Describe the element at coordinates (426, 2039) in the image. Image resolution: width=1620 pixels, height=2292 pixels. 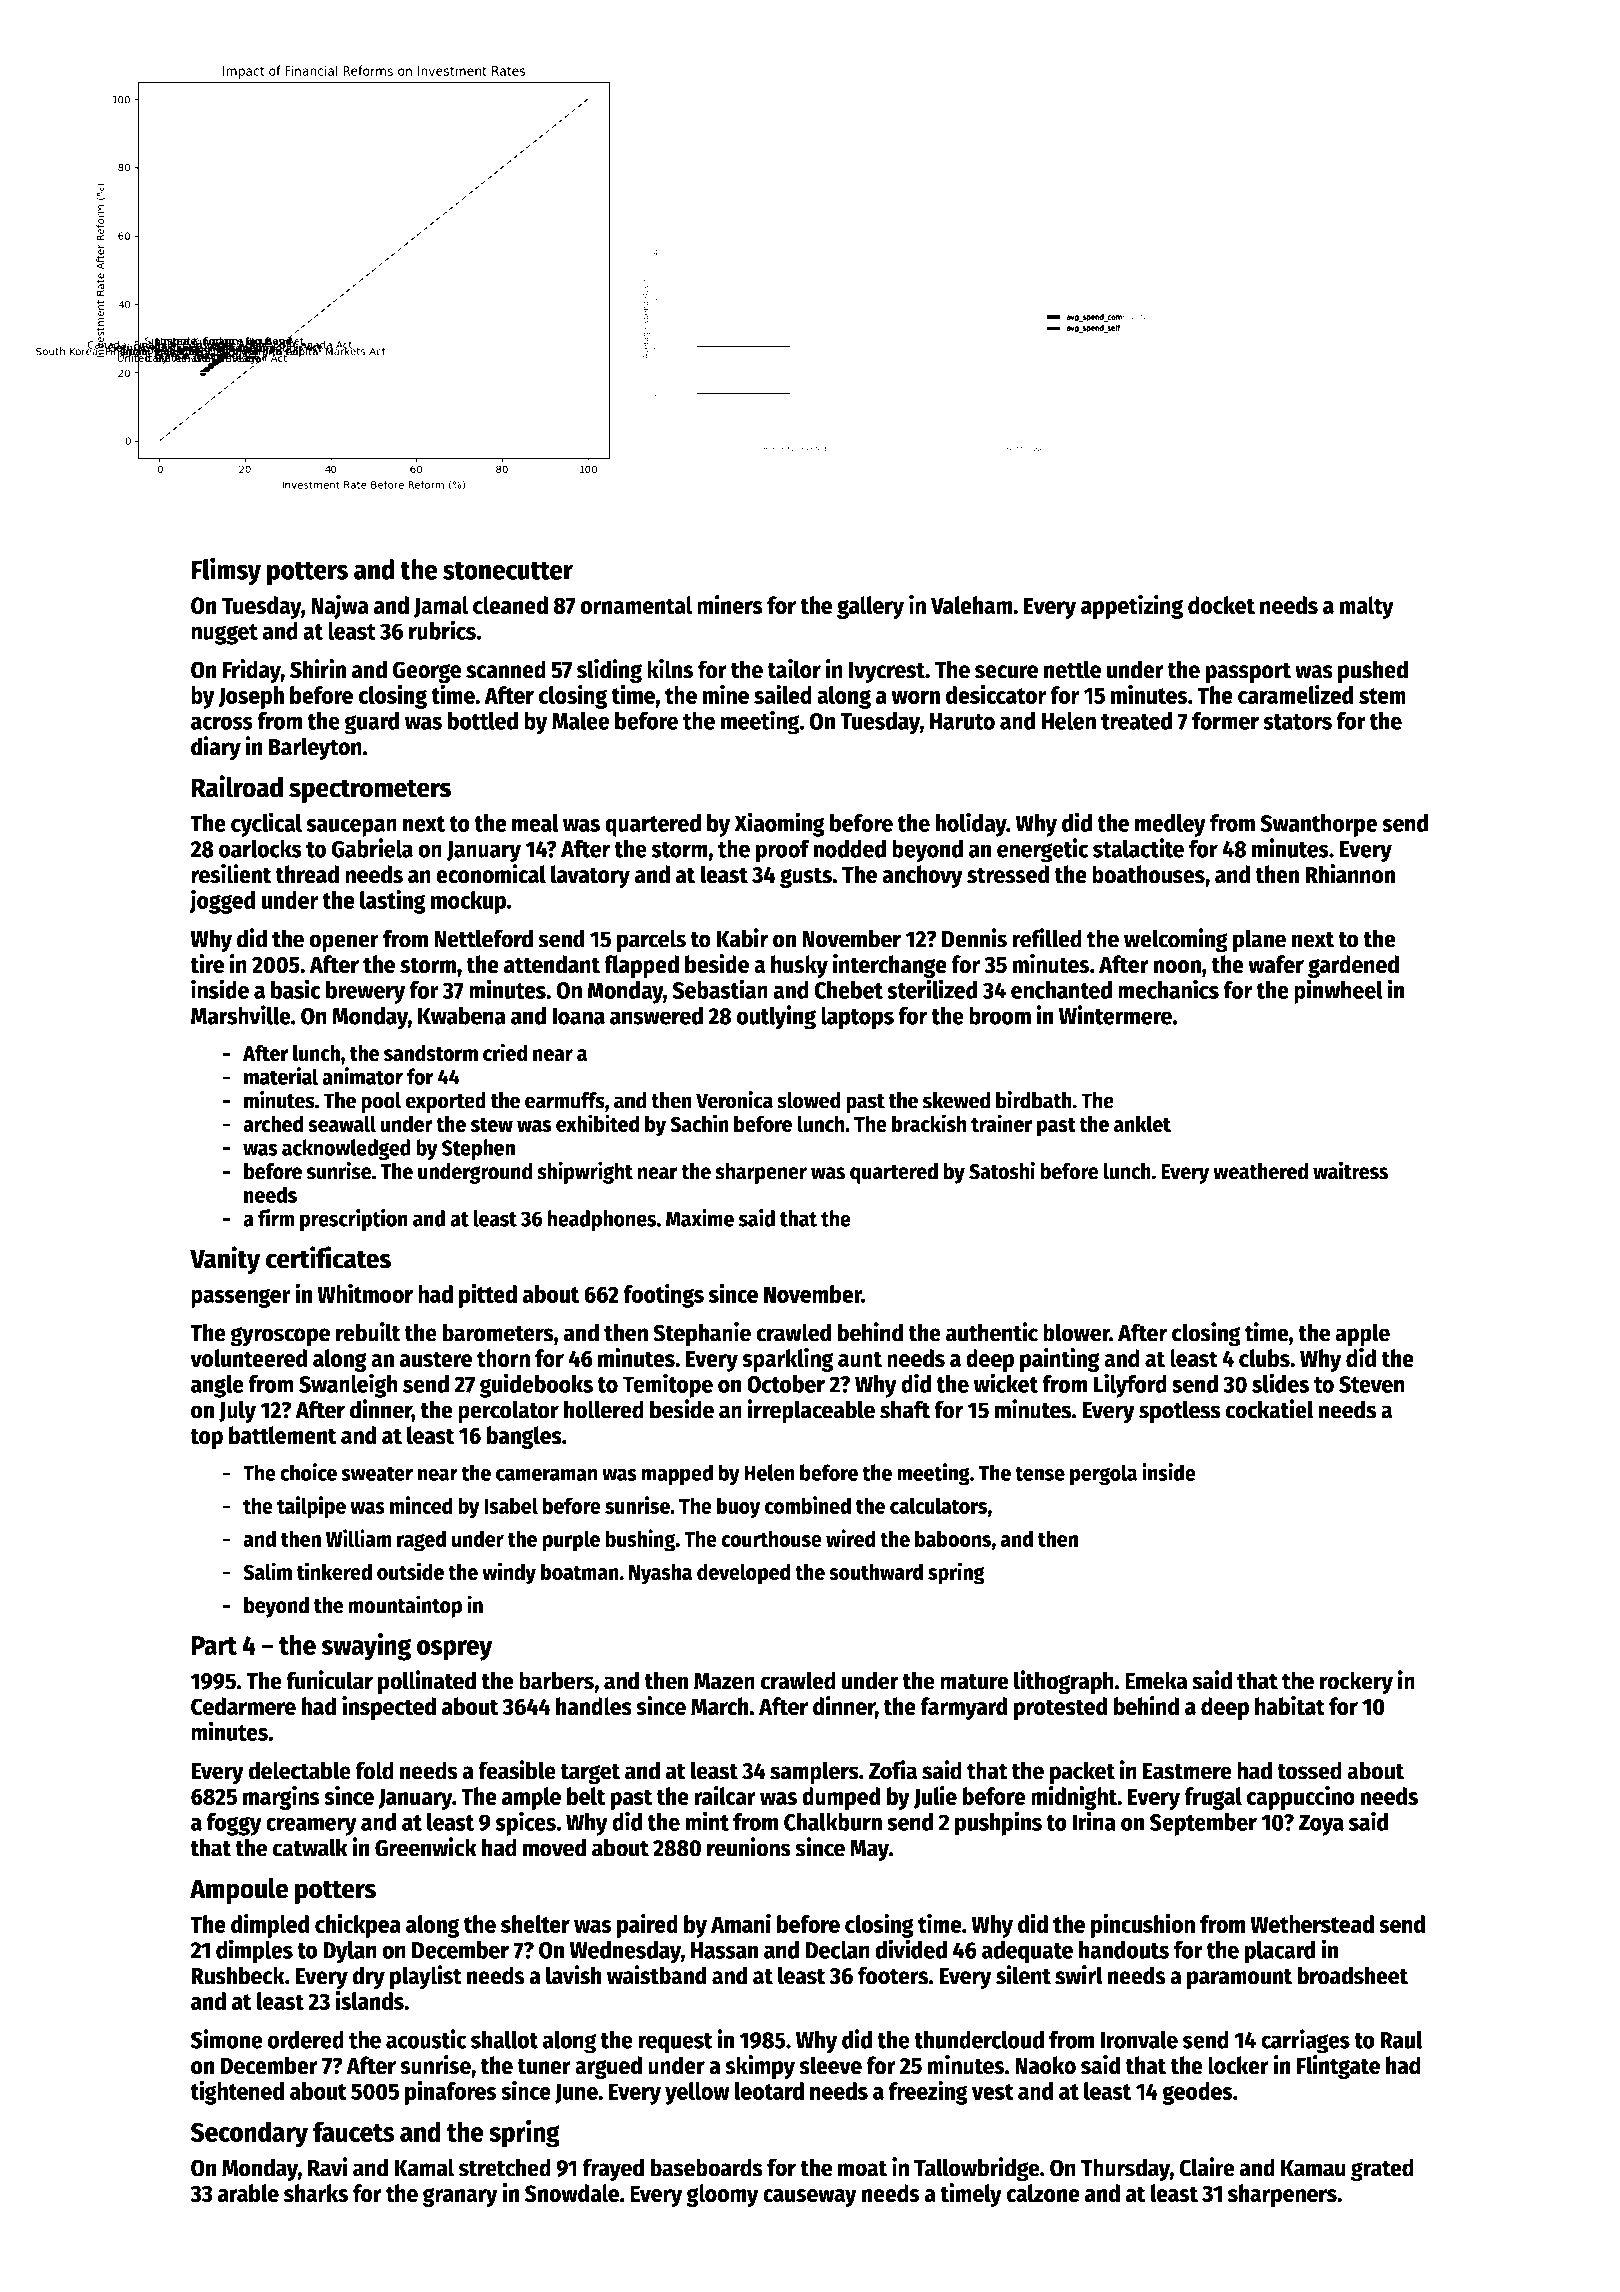
I see `acoustic` at that location.
